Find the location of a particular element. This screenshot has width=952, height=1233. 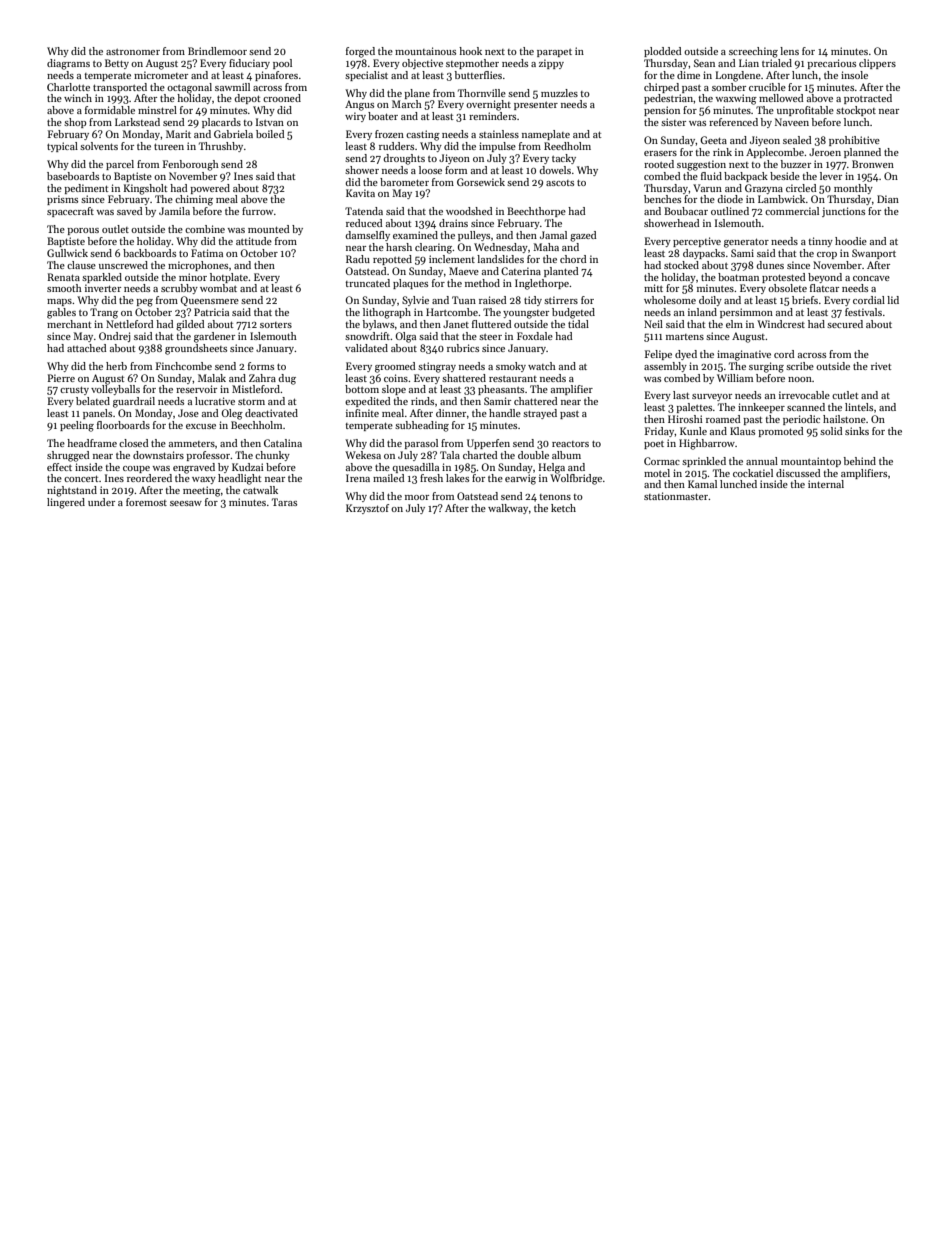

storm is located at coordinates (251, 402).
